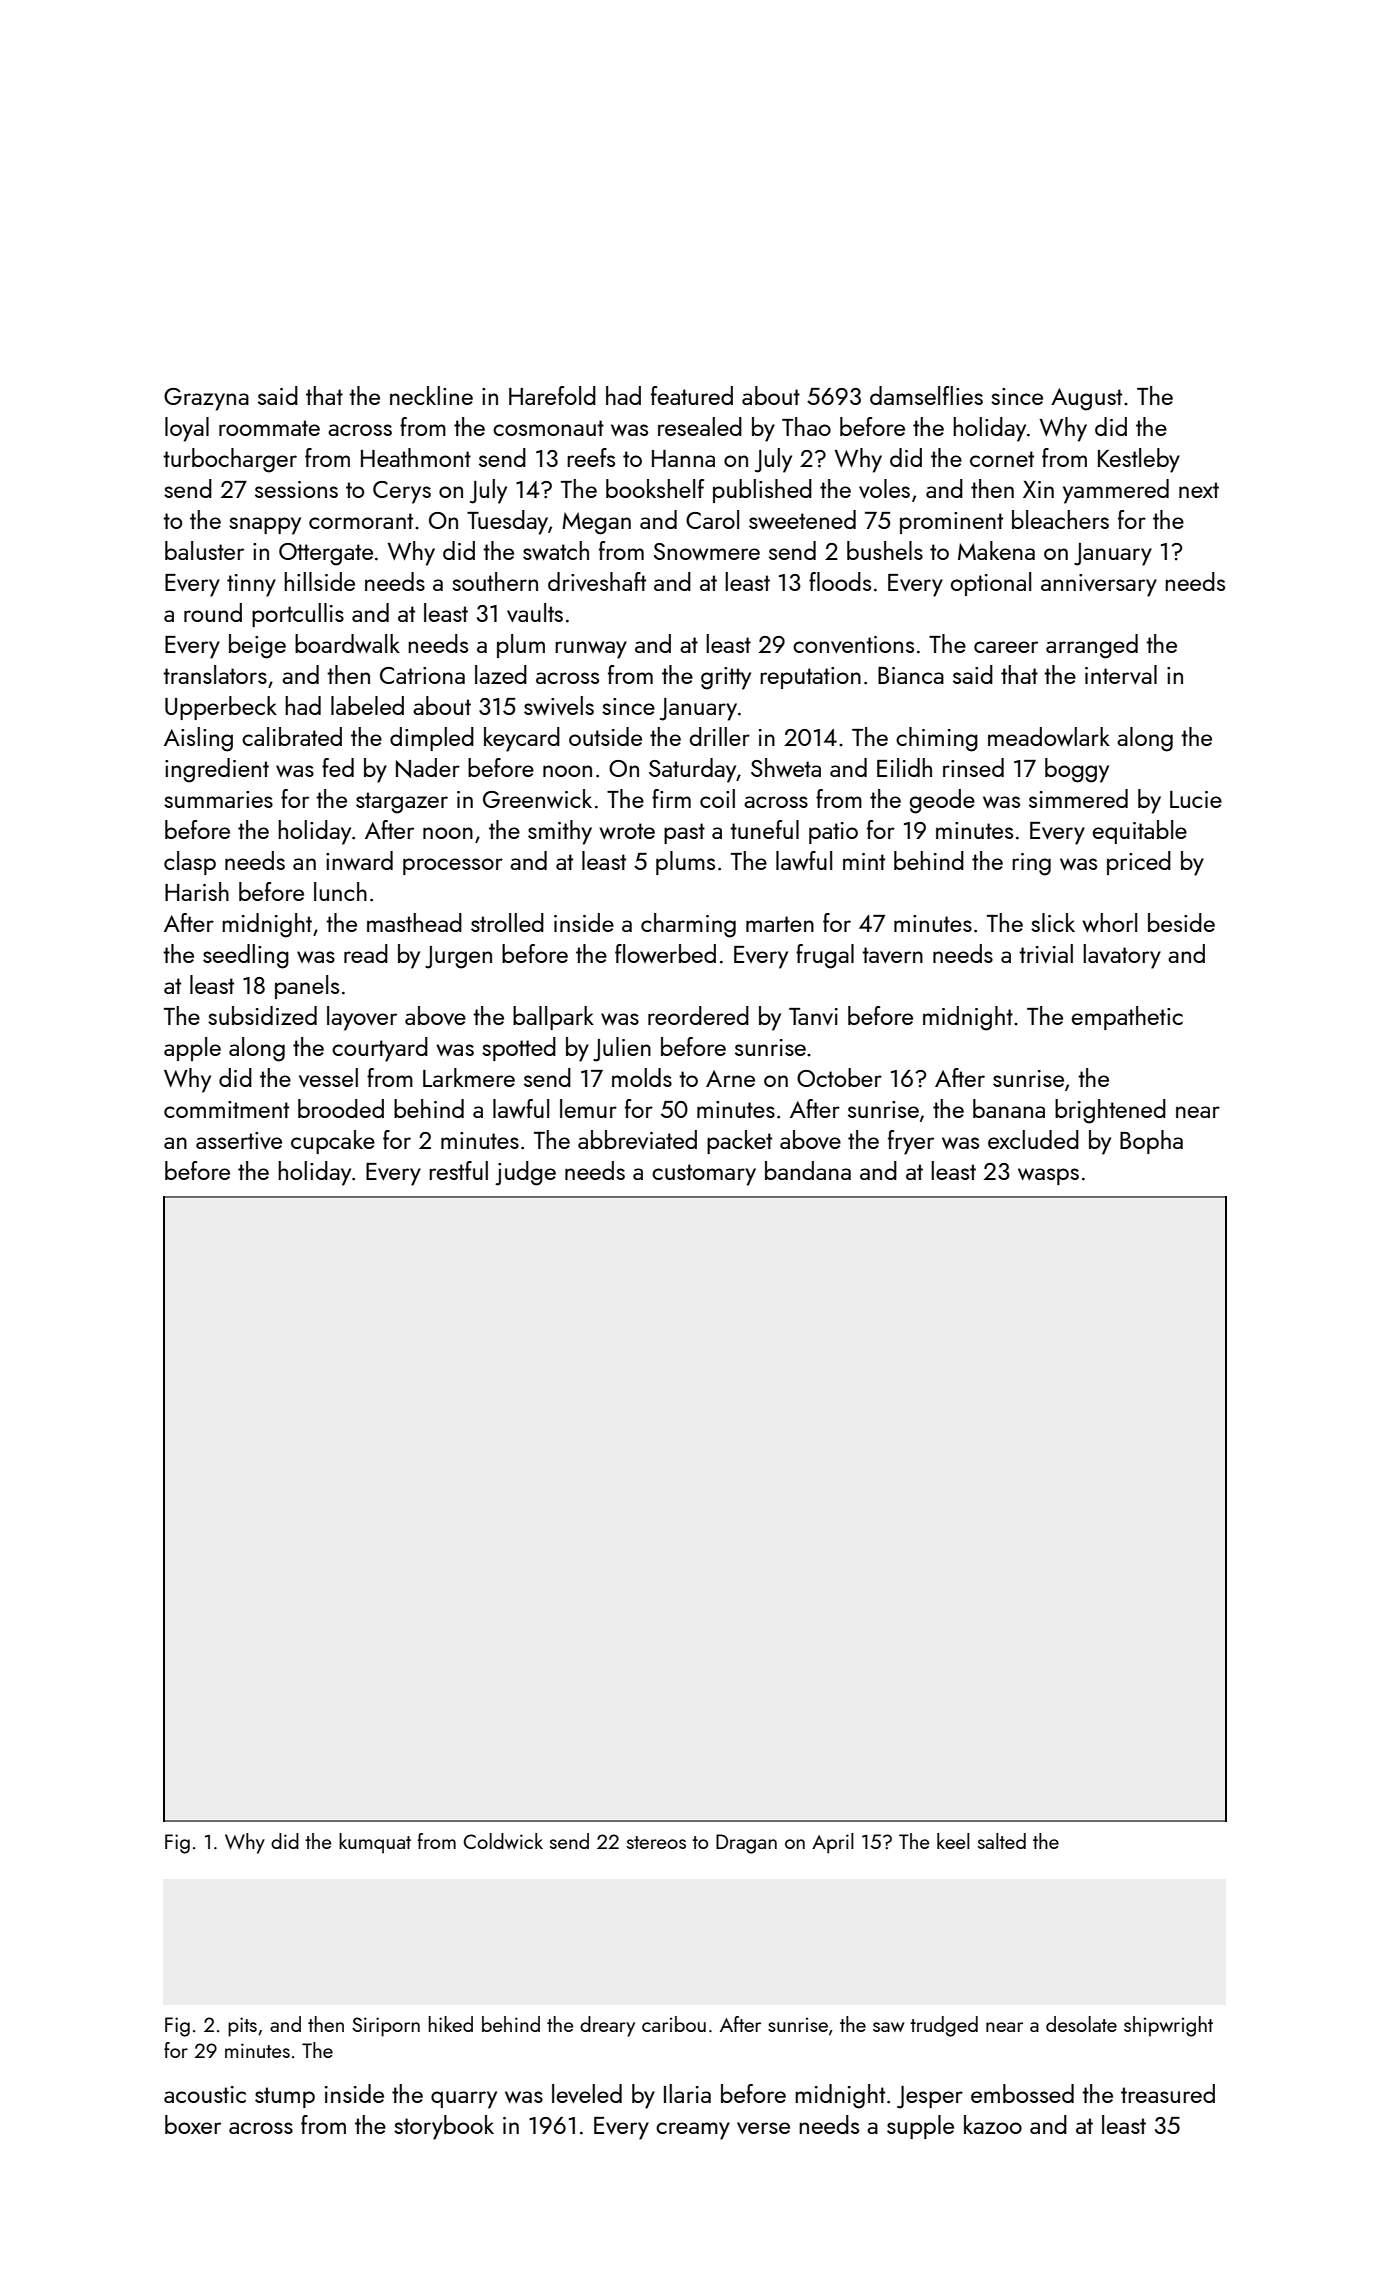  I want to click on roommate, so click(269, 428).
